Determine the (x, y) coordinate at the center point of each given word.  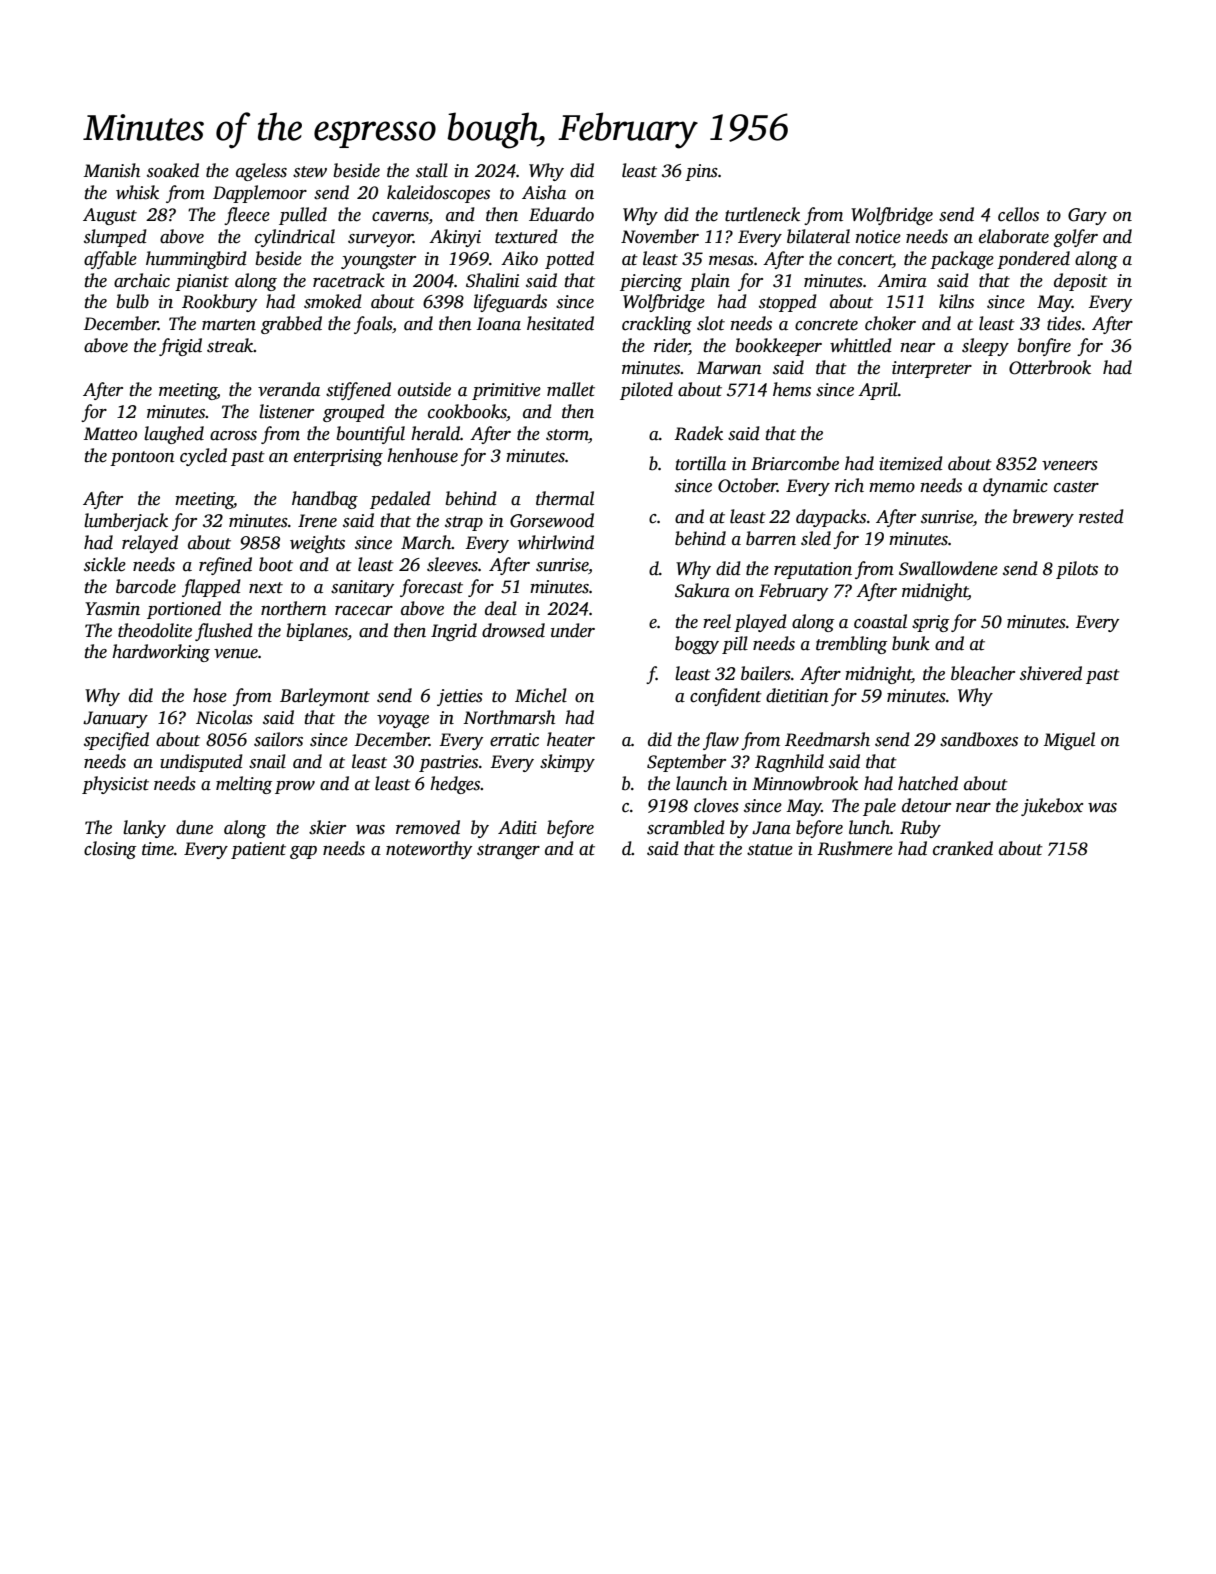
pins (701, 172)
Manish (111, 170)
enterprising (338, 457)
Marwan (729, 368)
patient (258, 850)
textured (526, 236)
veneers (1070, 466)
